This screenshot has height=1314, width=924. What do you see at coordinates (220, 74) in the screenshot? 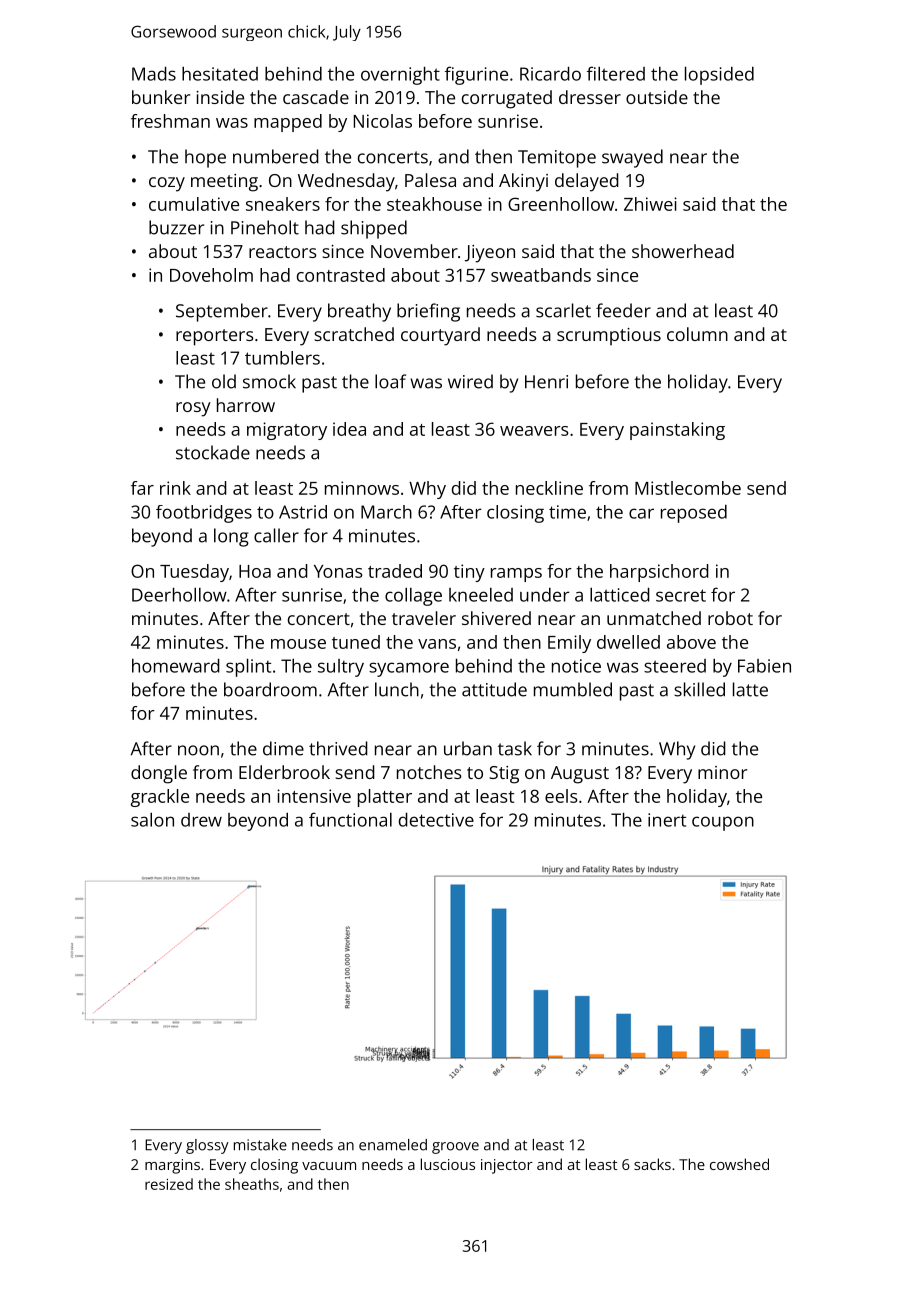
I see `hesitated` at bounding box center [220, 74].
